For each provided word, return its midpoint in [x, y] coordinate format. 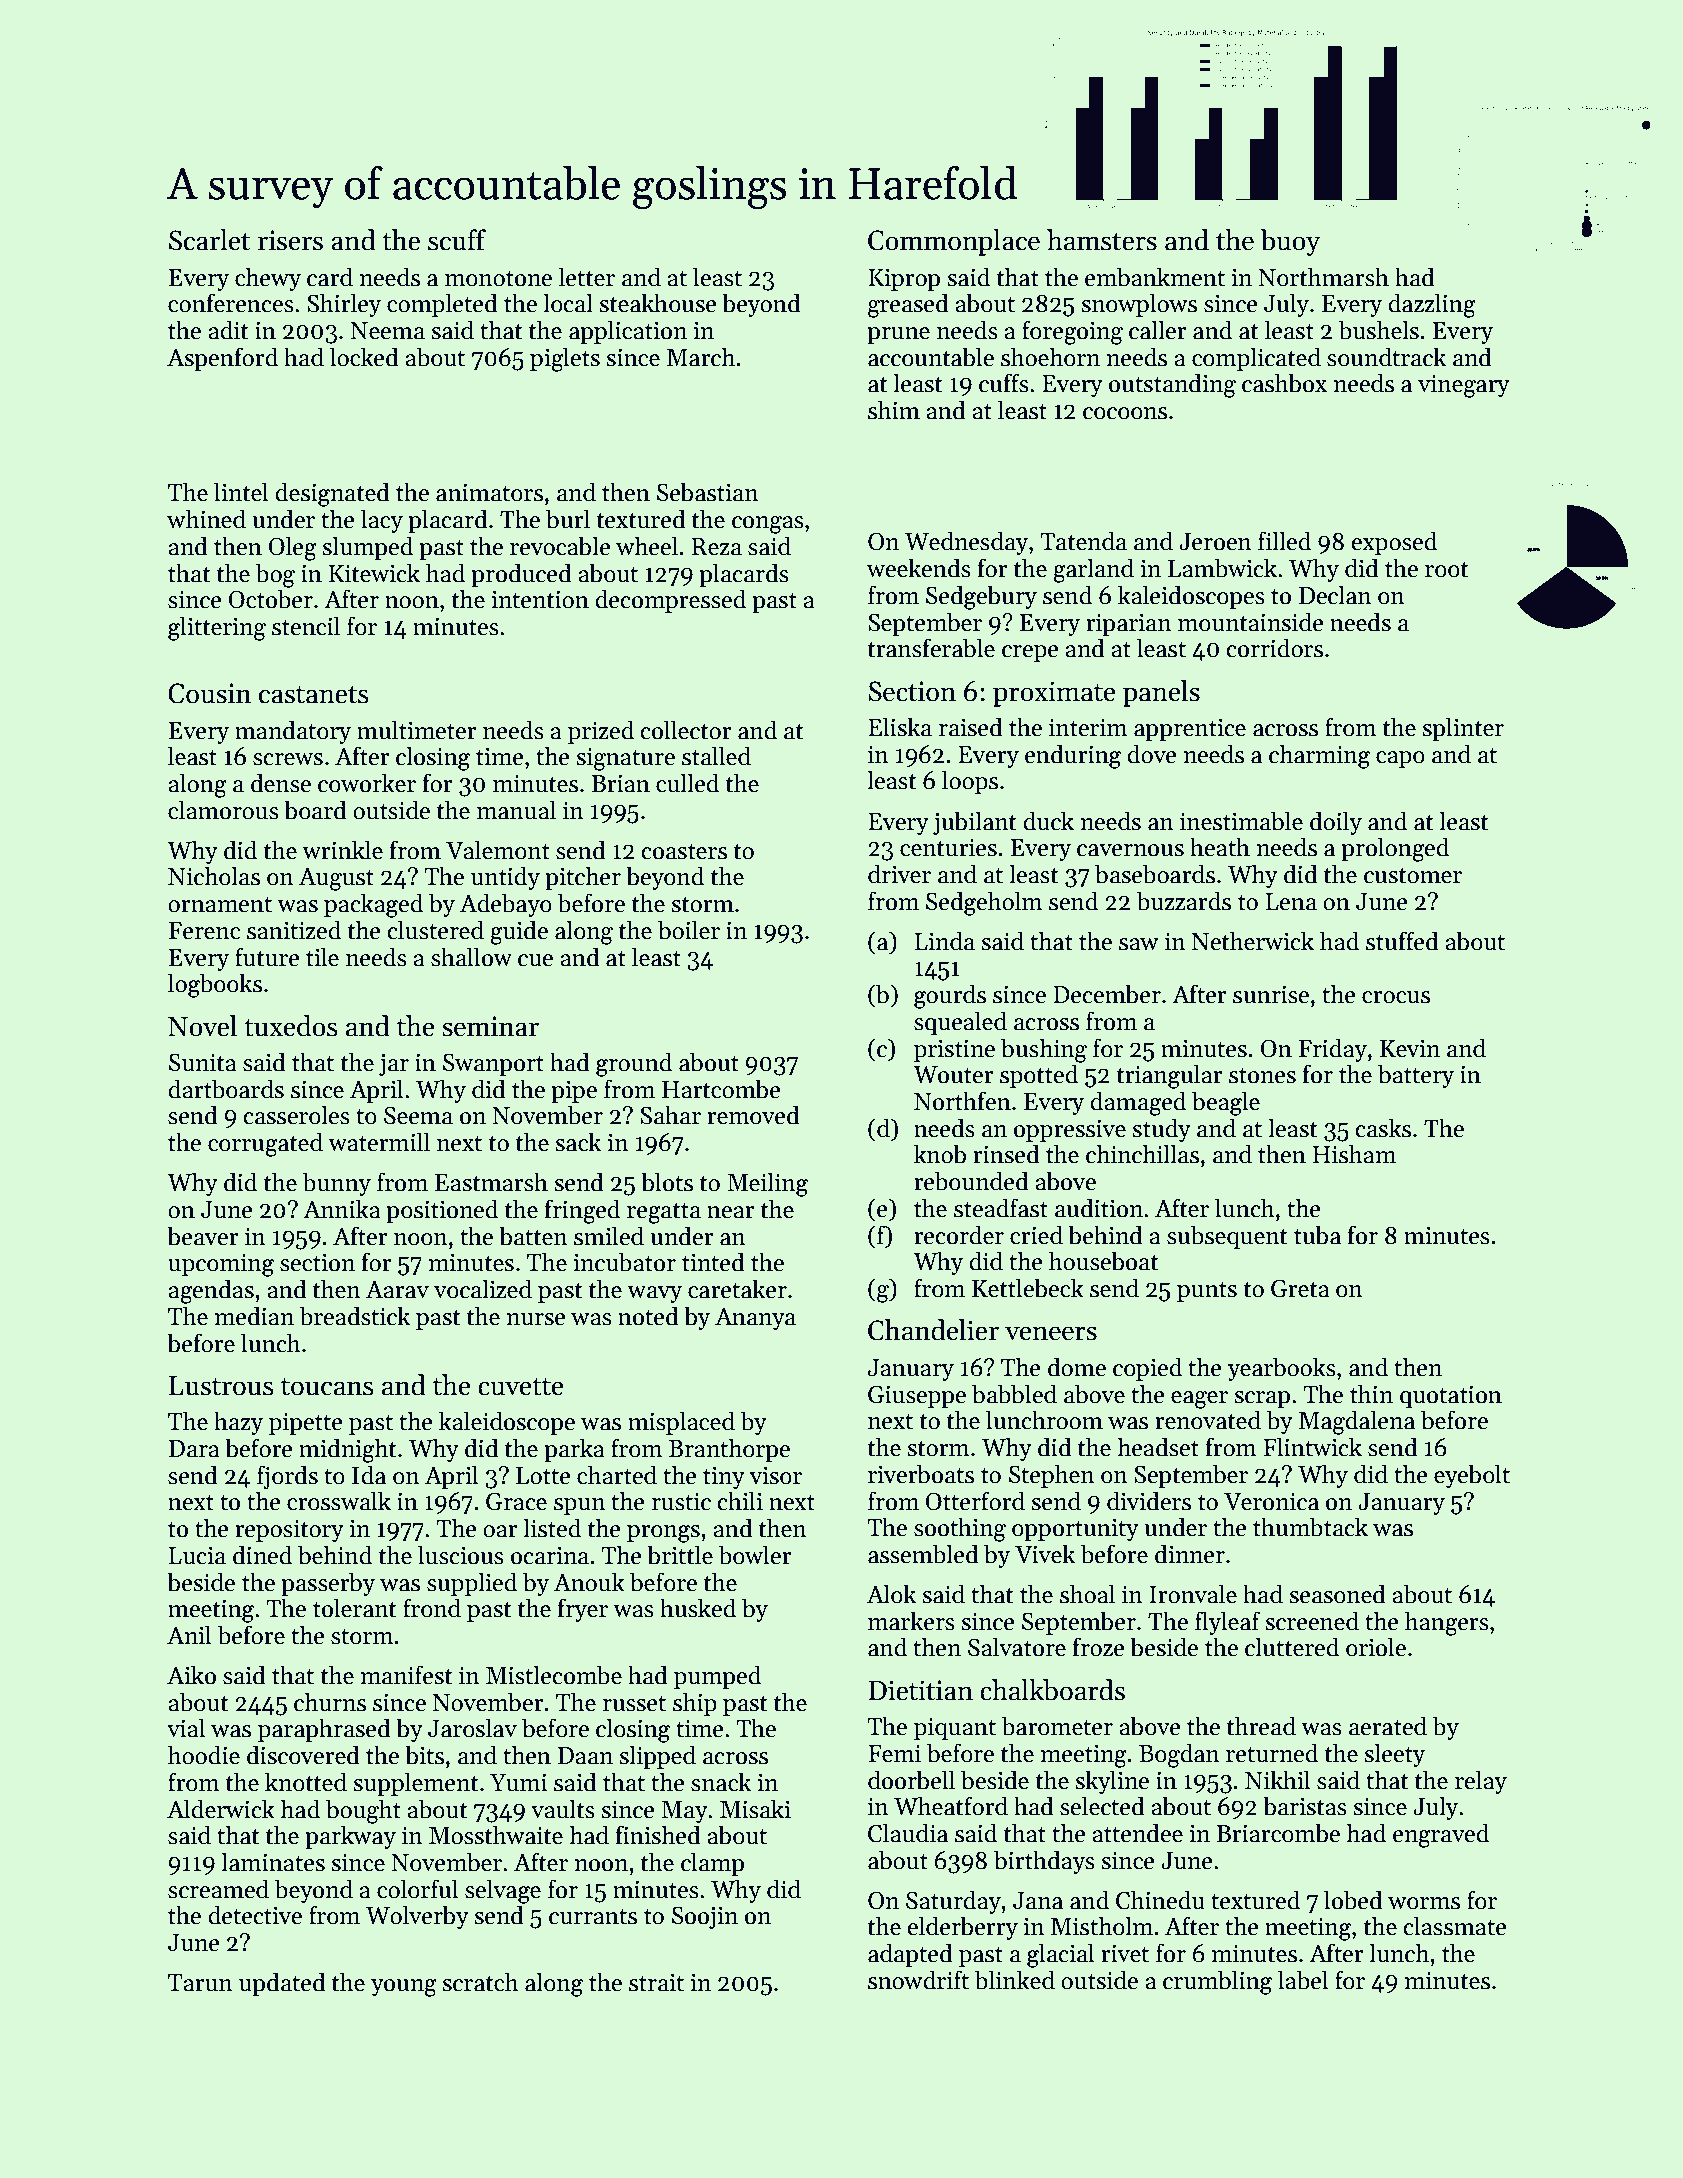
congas [768, 525]
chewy [268, 279]
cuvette [521, 1387]
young [404, 1988]
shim [894, 410]
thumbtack [1310, 1527]
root [1446, 570]
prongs [663, 1534]
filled [1284, 541]
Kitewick [374, 573]
